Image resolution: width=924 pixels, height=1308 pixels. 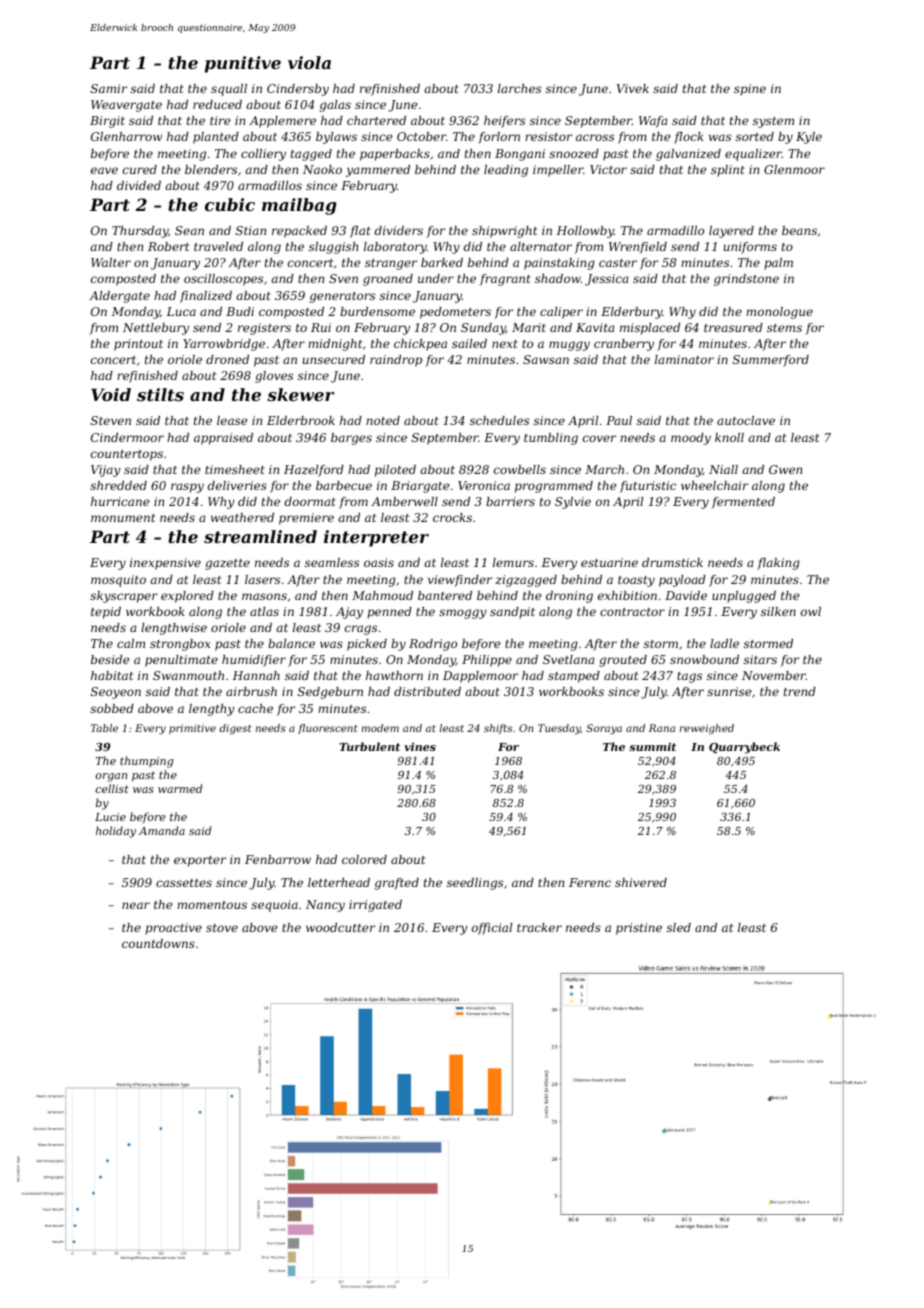 What do you see at coordinates (648, 487) in the document?
I see `futuristic` at bounding box center [648, 487].
